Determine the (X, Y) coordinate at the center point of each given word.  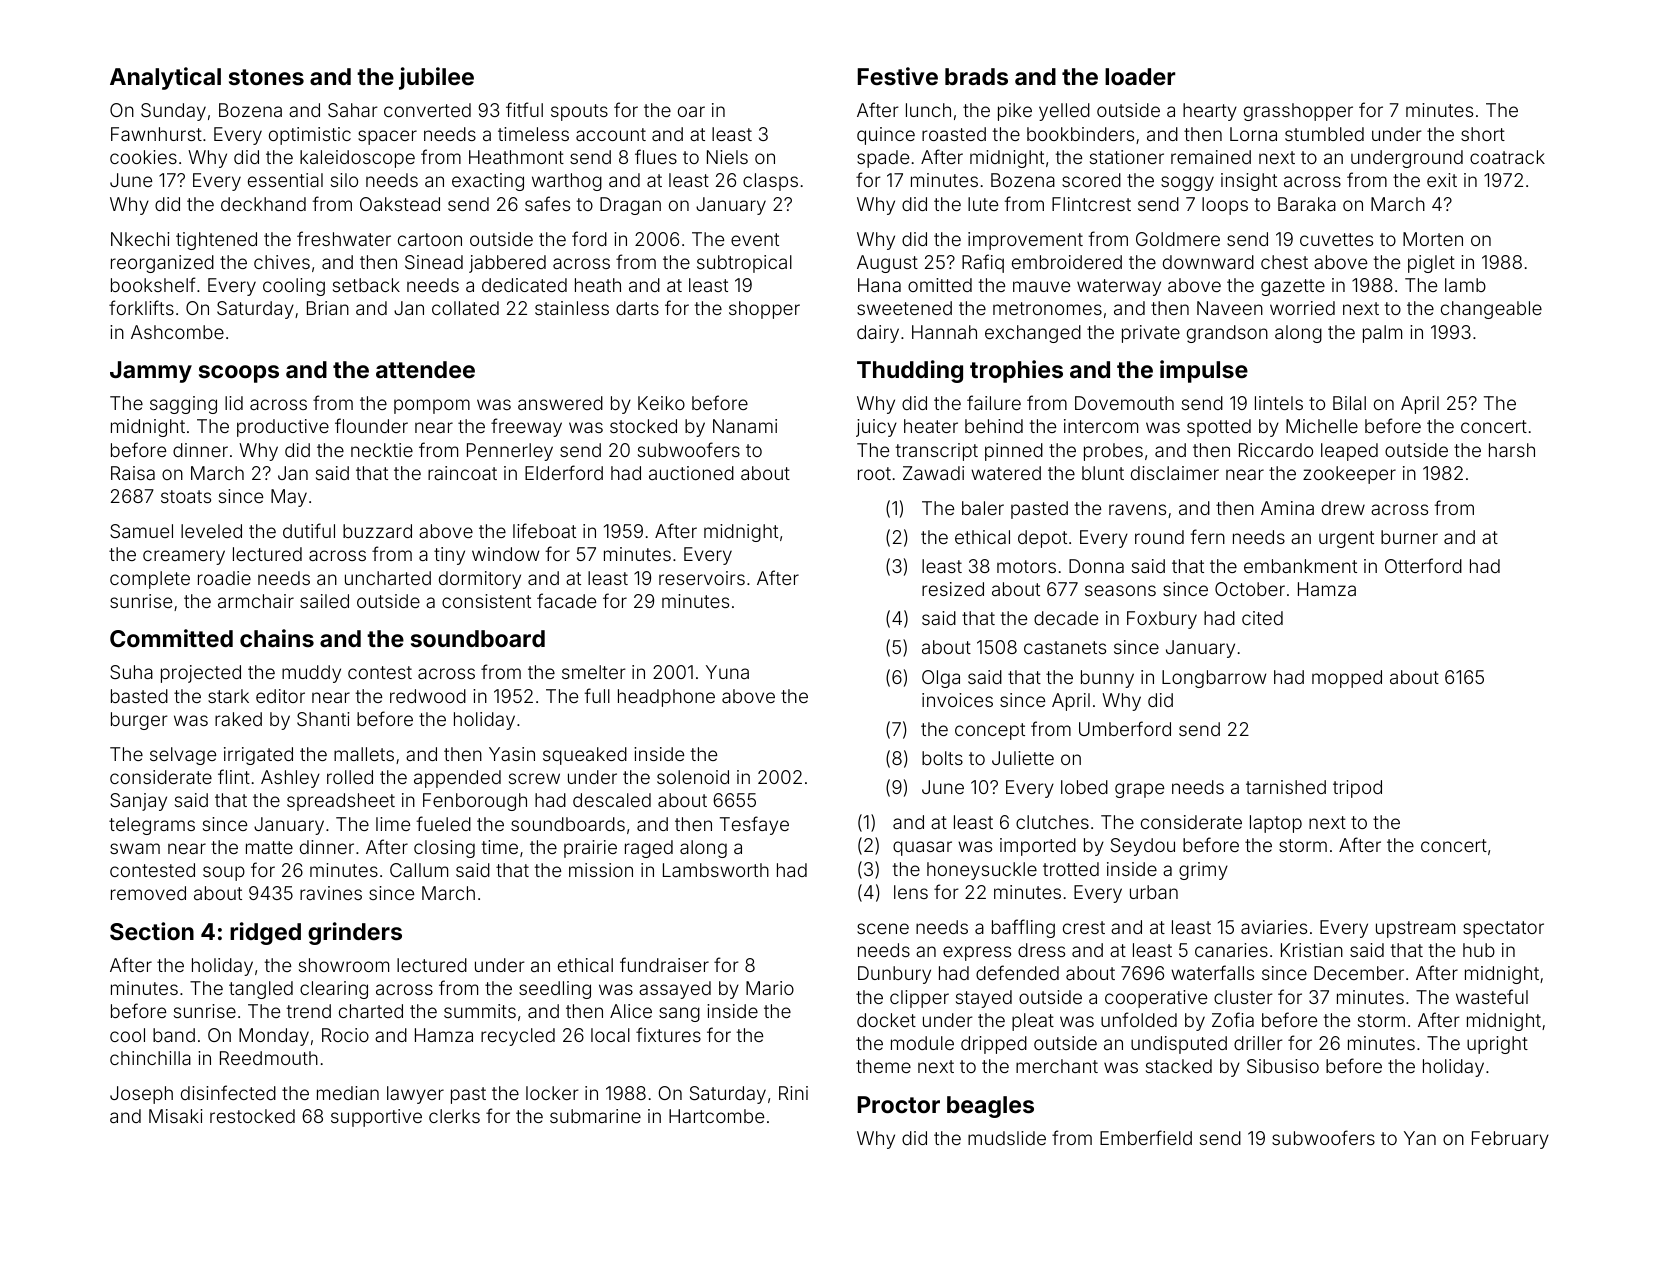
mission (601, 870)
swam (135, 848)
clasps (770, 182)
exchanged (1033, 334)
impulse (1204, 371)
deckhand (263, 204)
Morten (1433, 239)
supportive (376, 1118)
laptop (1276, 824)
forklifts (141, 307)
